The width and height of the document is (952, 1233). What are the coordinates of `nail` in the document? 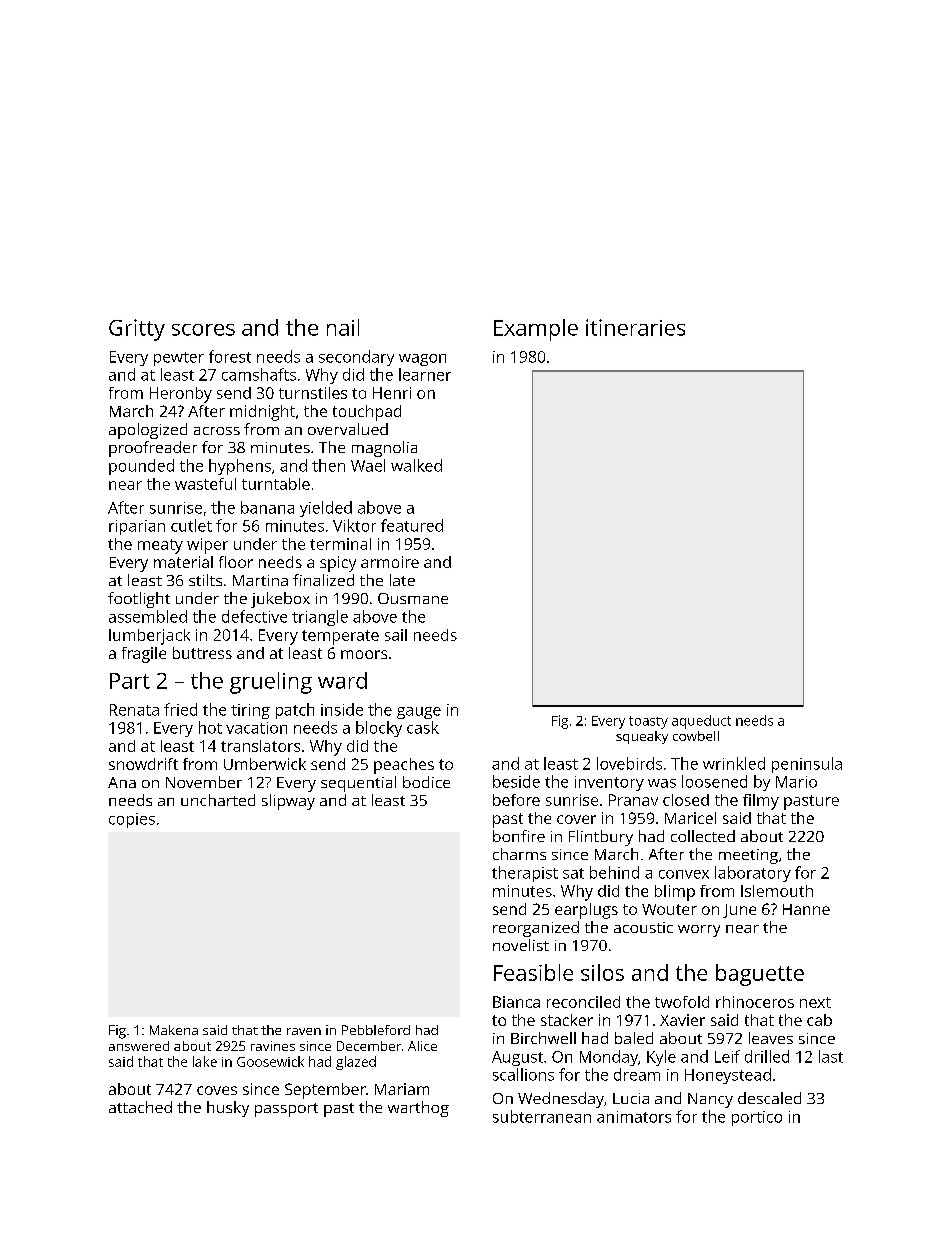 It's located at (343, 327).
